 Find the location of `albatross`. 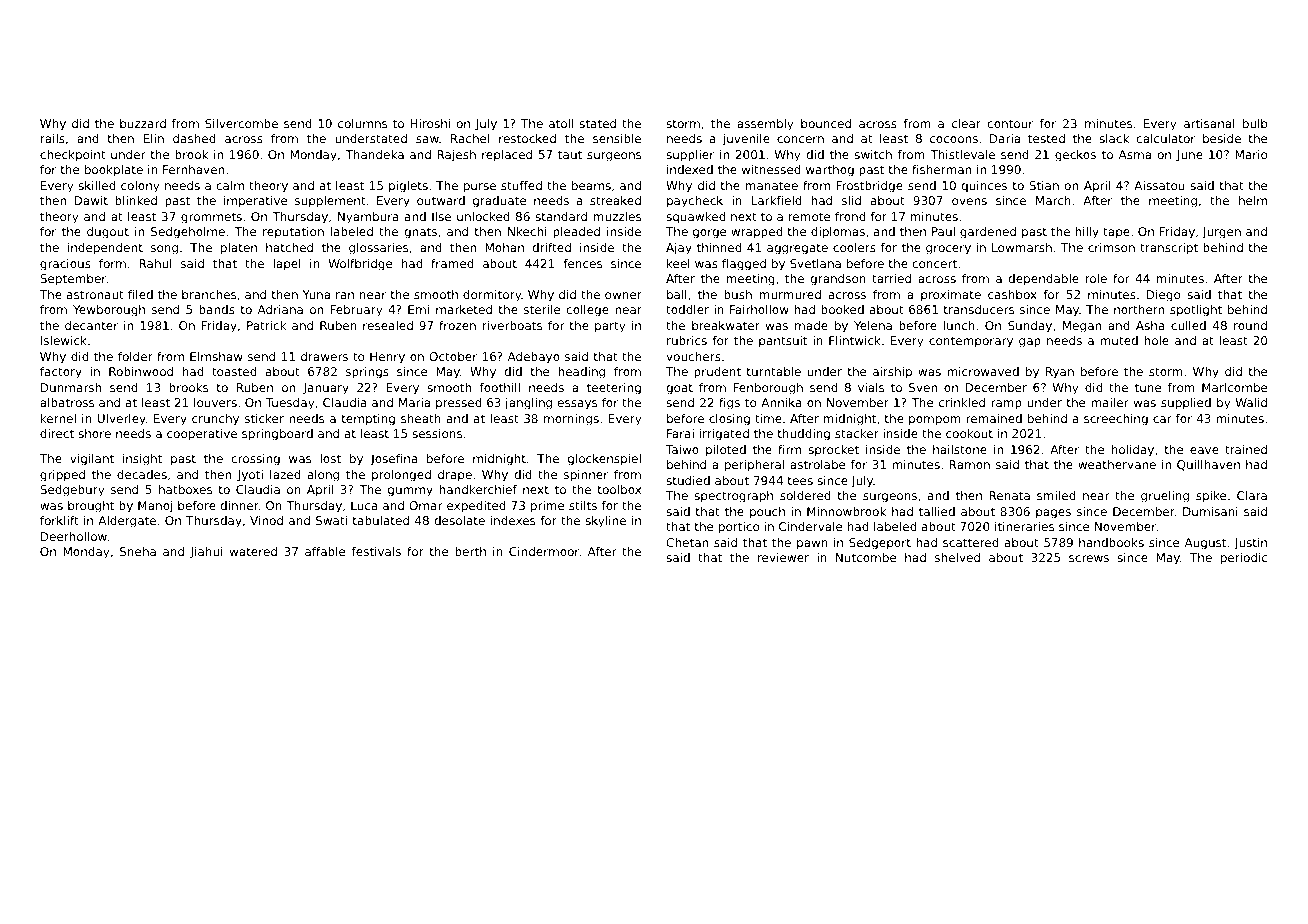

albatross is located at coordinates (67, 402).
